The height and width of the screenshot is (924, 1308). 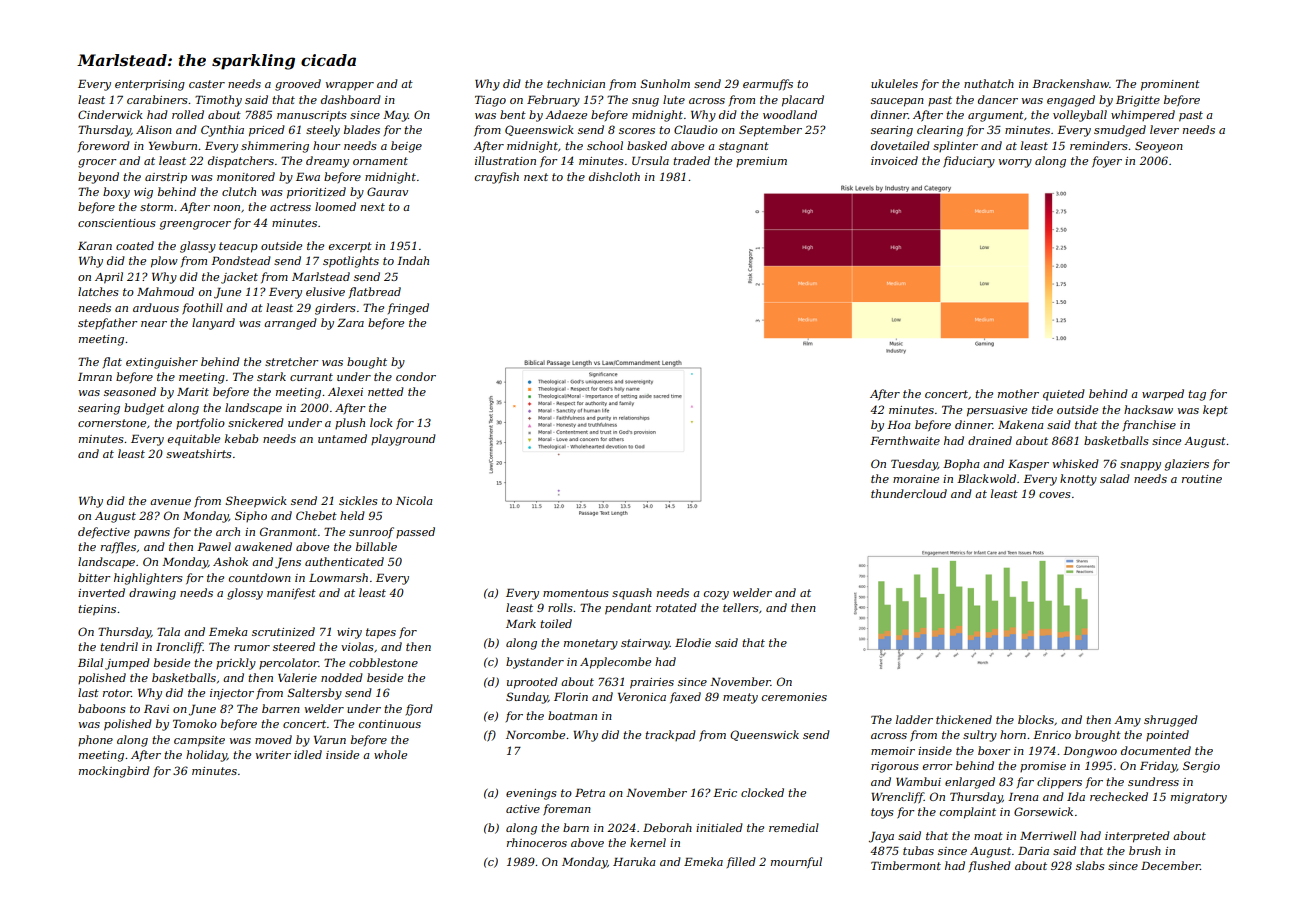 What do you see at coordinates (1055, 495) in the screenshot?
I see `coves` at bounding box center [1055, 495].
